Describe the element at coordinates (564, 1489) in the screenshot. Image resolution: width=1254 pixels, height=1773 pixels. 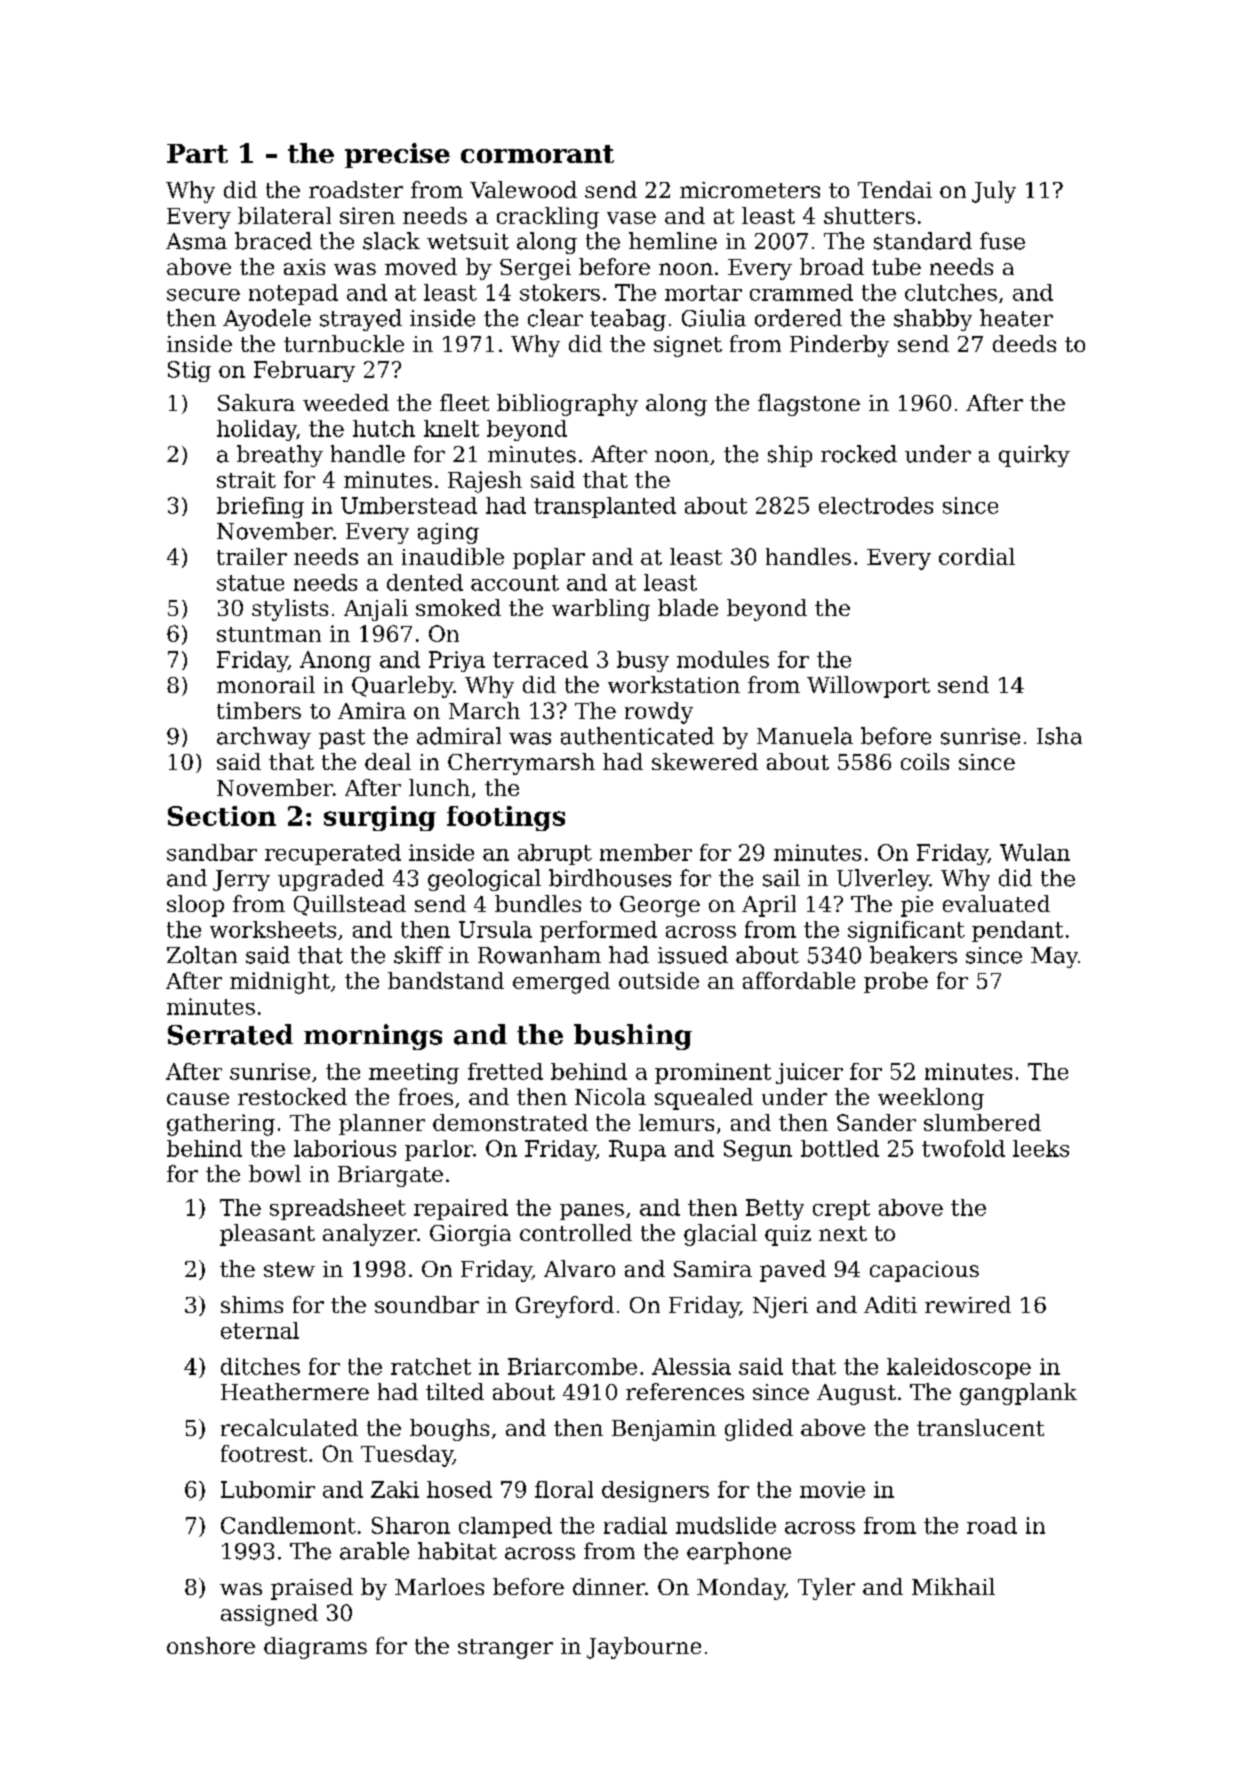
I see `floral` at that location.
